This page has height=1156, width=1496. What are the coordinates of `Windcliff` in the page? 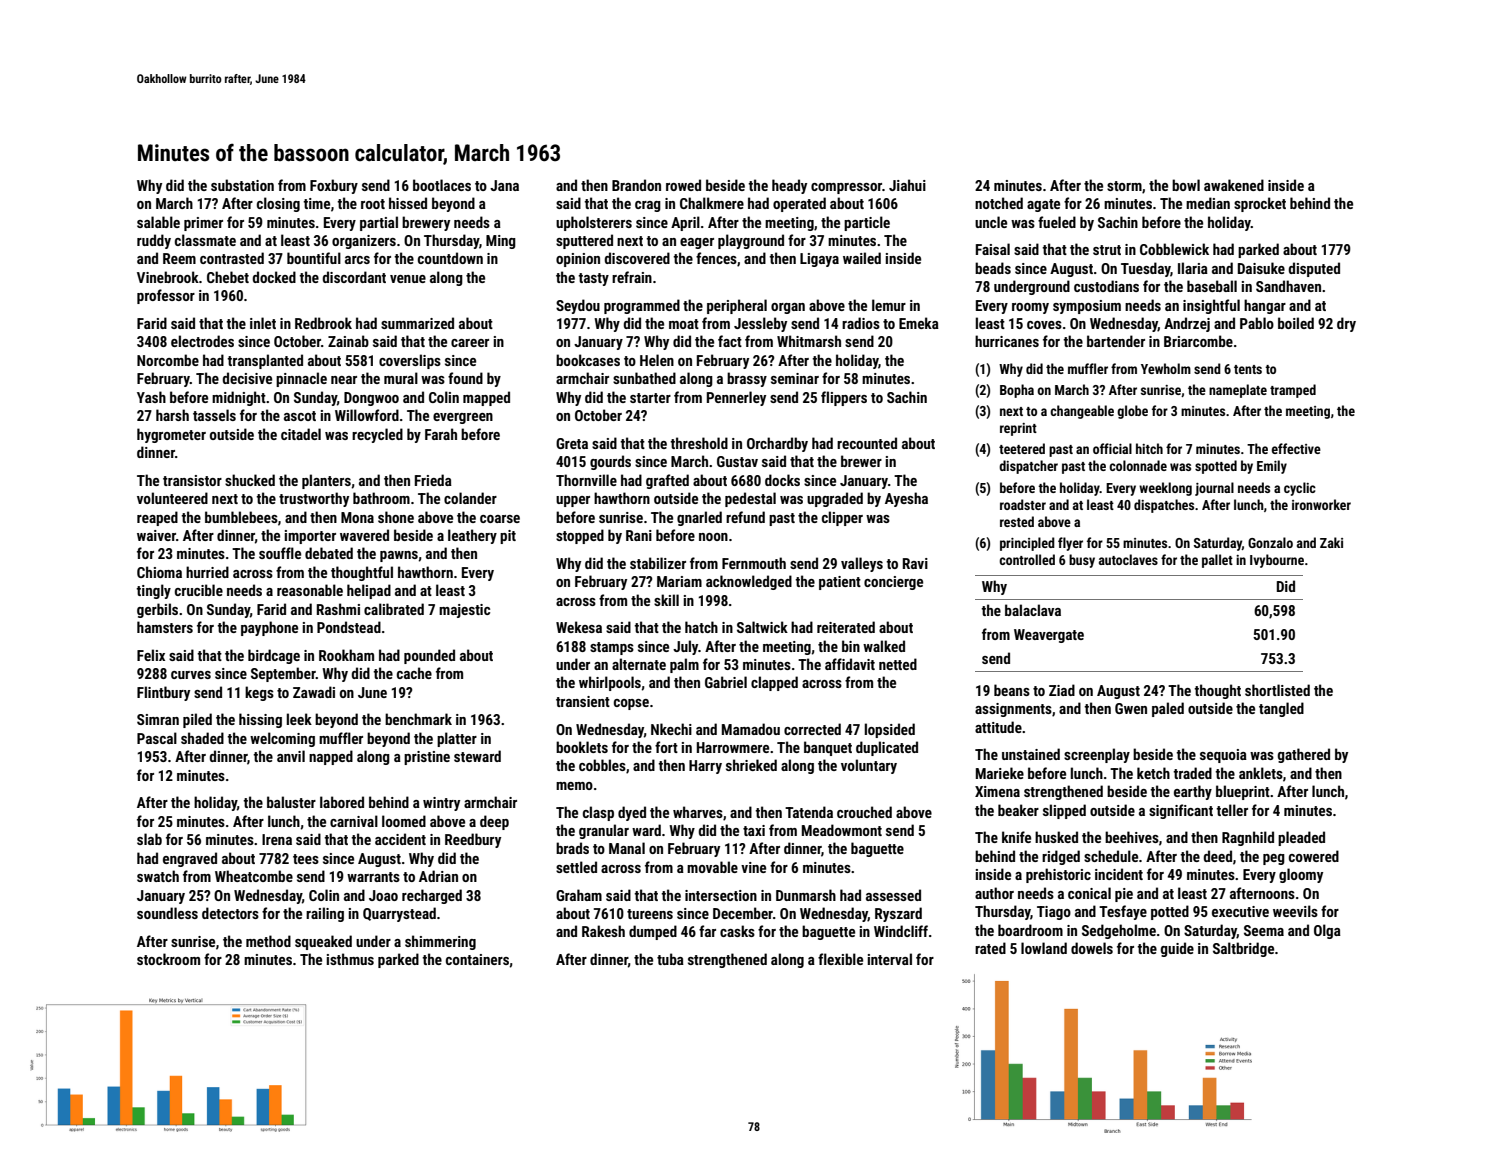 It's located at (901, 931).
